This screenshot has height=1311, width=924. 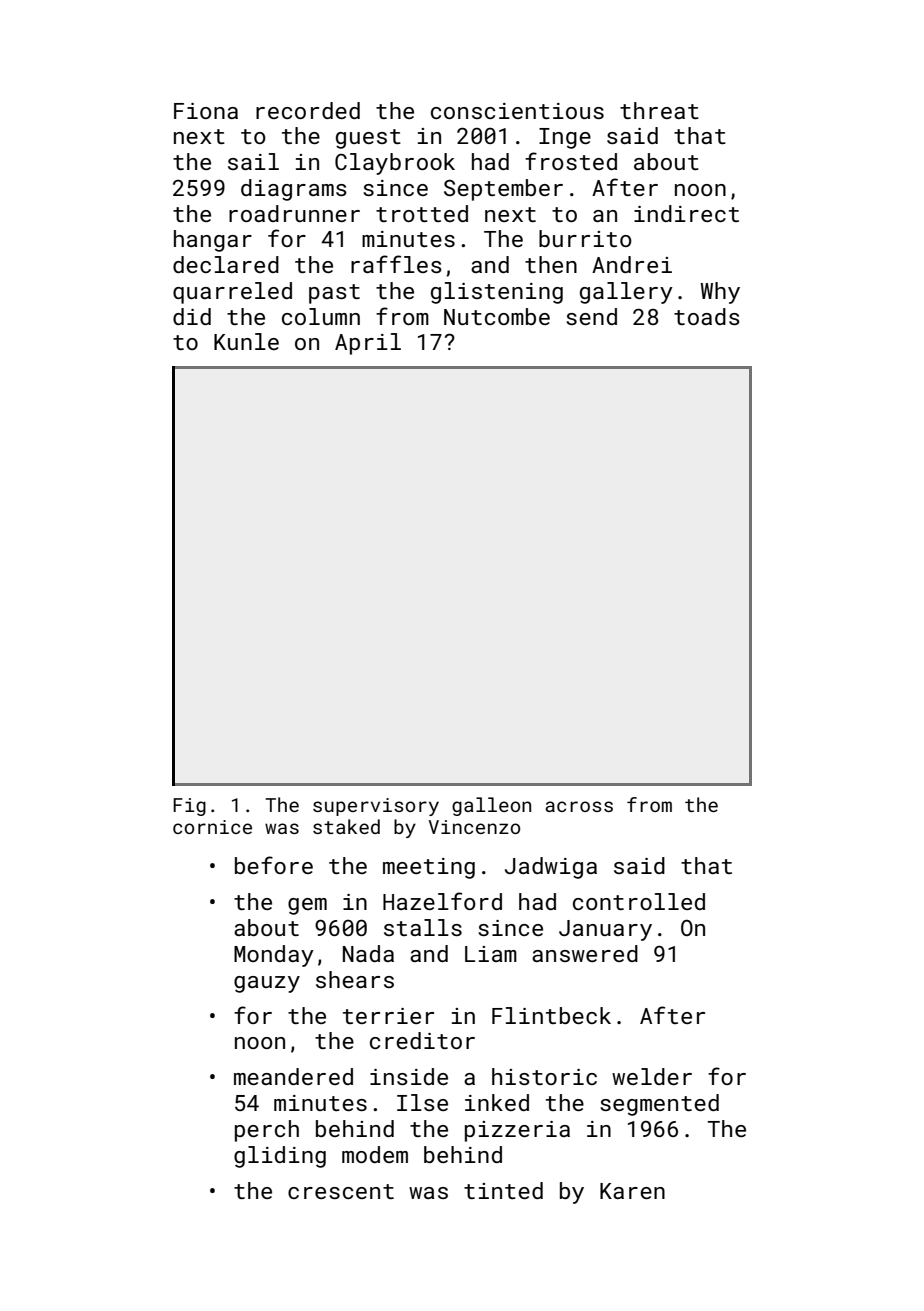 What do you see at coordinates (212, 827) in the screenshot?
I see `cornice` at bounding box center [212, 827].
